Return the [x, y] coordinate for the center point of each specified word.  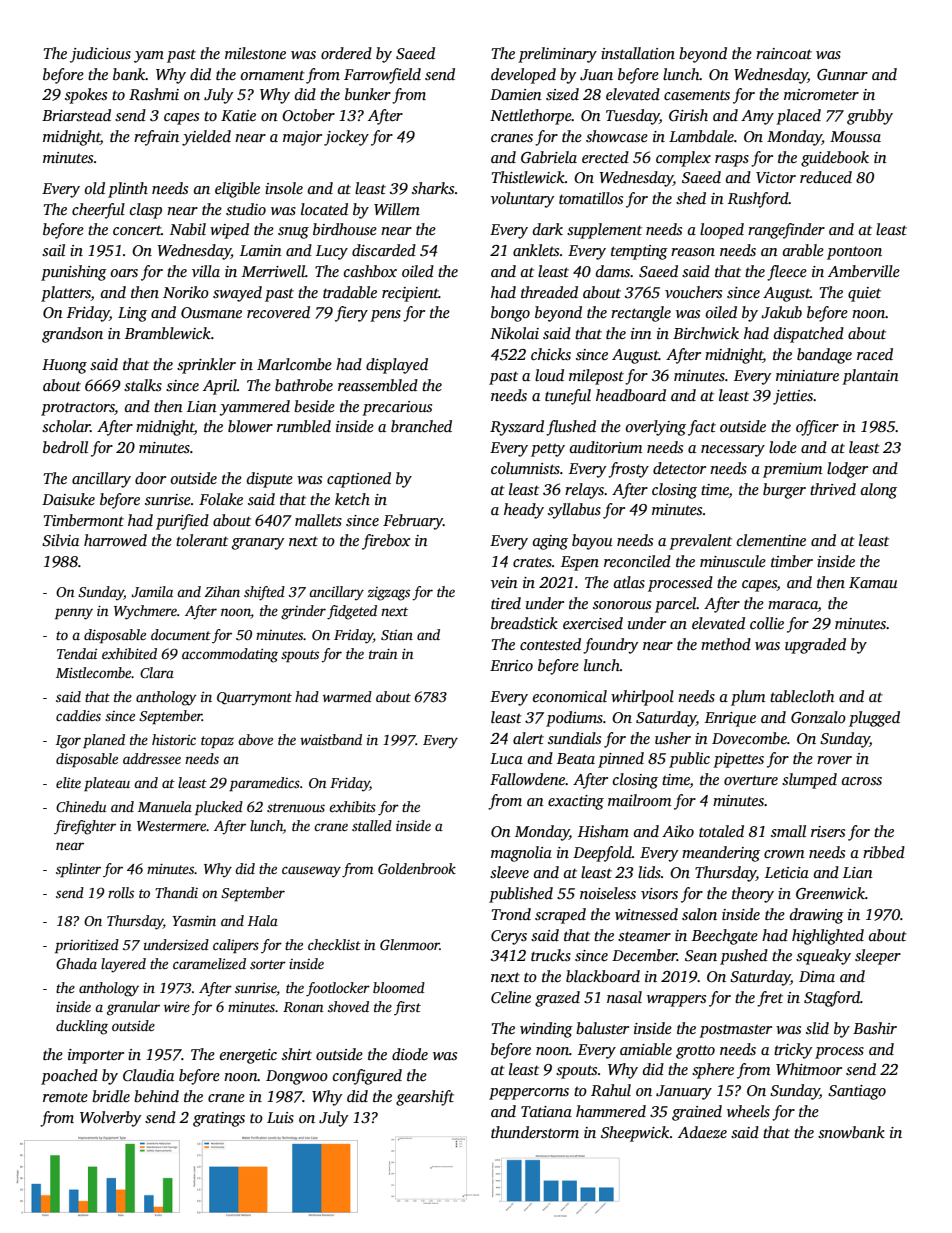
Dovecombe [749, 738]
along [879, 491]
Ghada [76, 963]
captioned [359, 480]
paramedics [264, 784]
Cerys [509, 937]
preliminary [557, 55]
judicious [100, 55]
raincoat [784, 53]
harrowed [115, 540]
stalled [372, 825]
